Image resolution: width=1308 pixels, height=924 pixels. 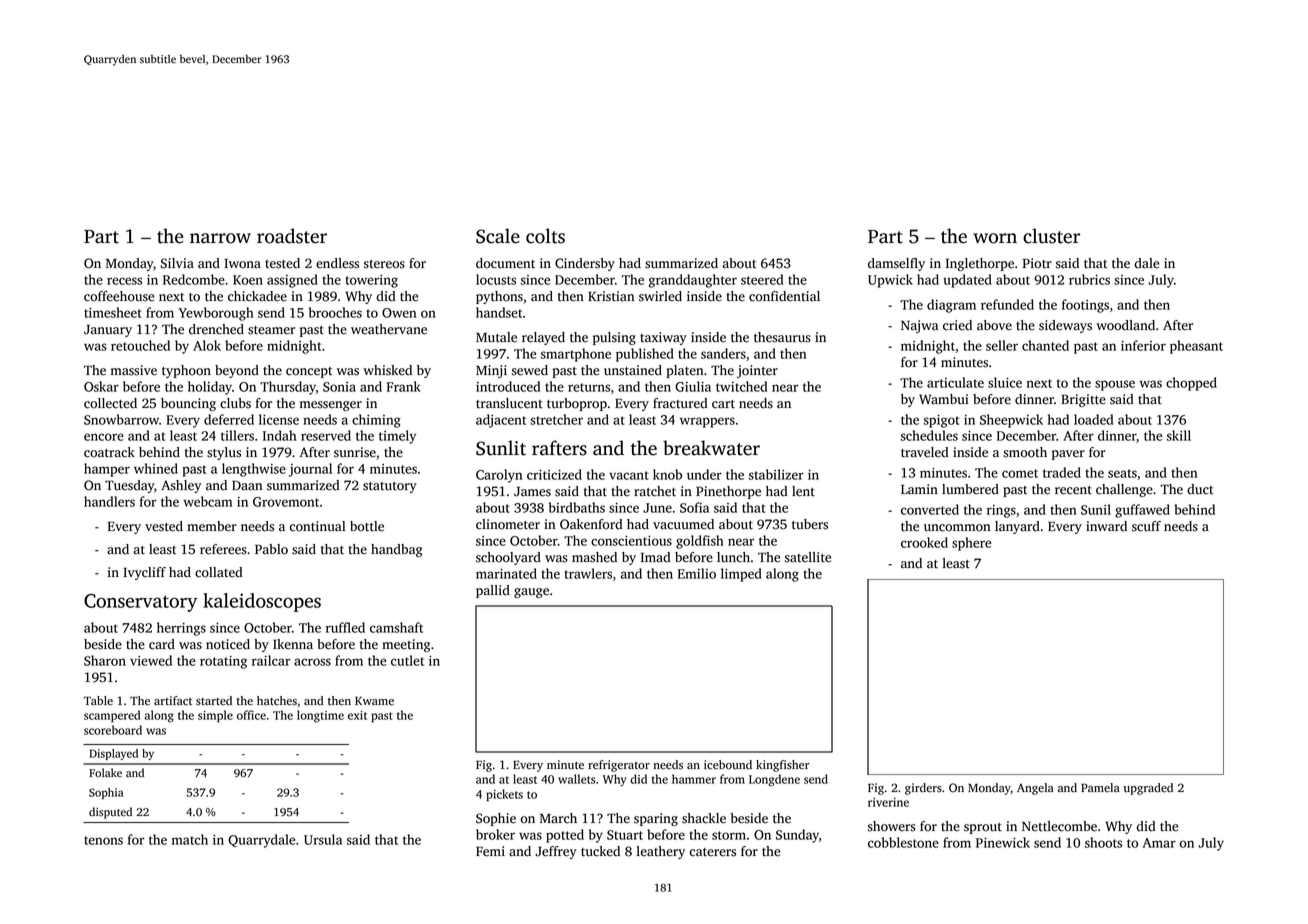 What do you see at coordinates (277, 701) in the screenshot?
I see `hatches` at bounding box center [277, 701].
